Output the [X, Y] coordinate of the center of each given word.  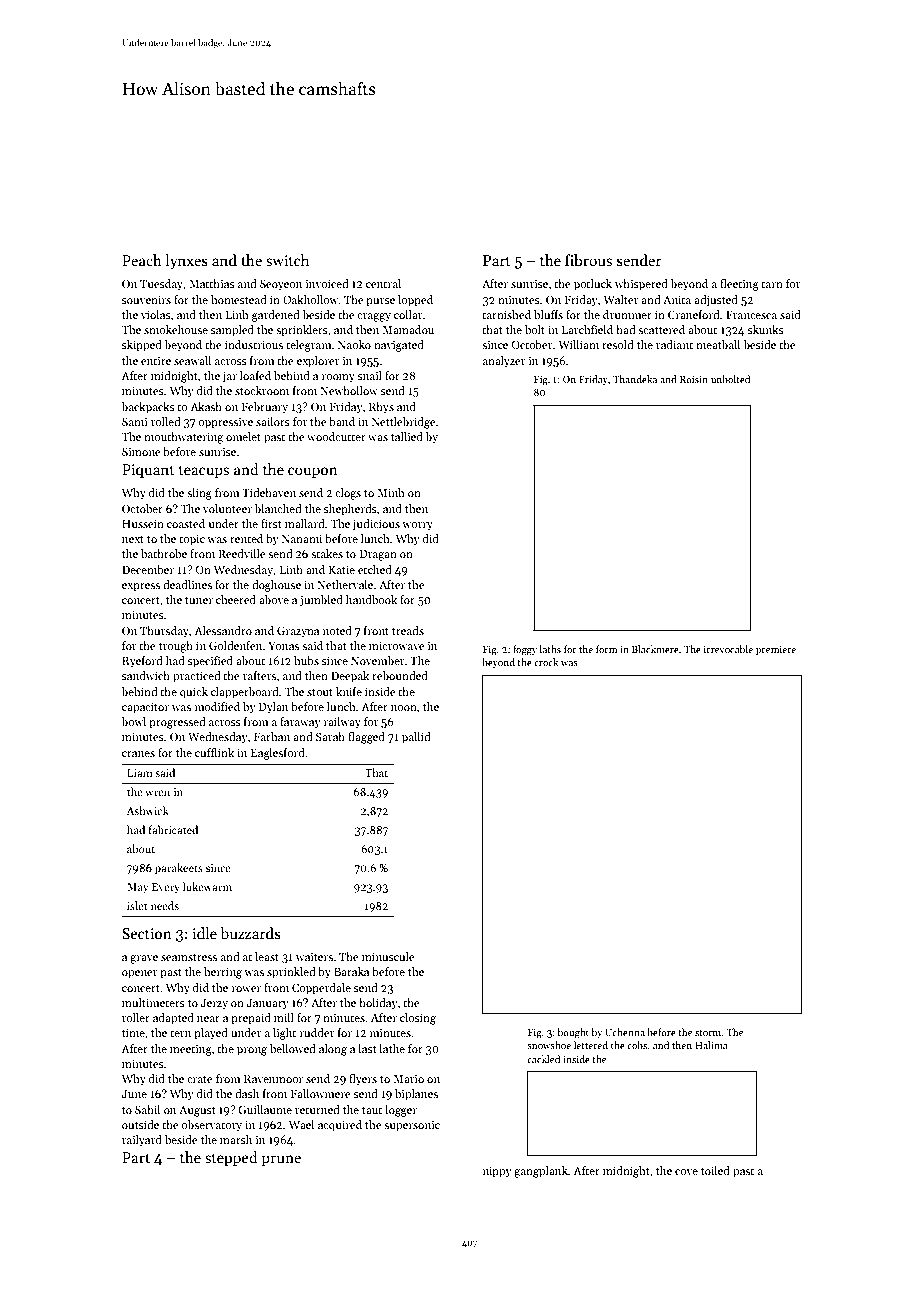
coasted [186, 523]
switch [287, 260]
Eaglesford [278, 754]
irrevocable [728, 649]
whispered [641, 285]
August [197, 1111]
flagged [366, 738]
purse [380, 302]
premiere [776, 650]
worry [417, 526]
